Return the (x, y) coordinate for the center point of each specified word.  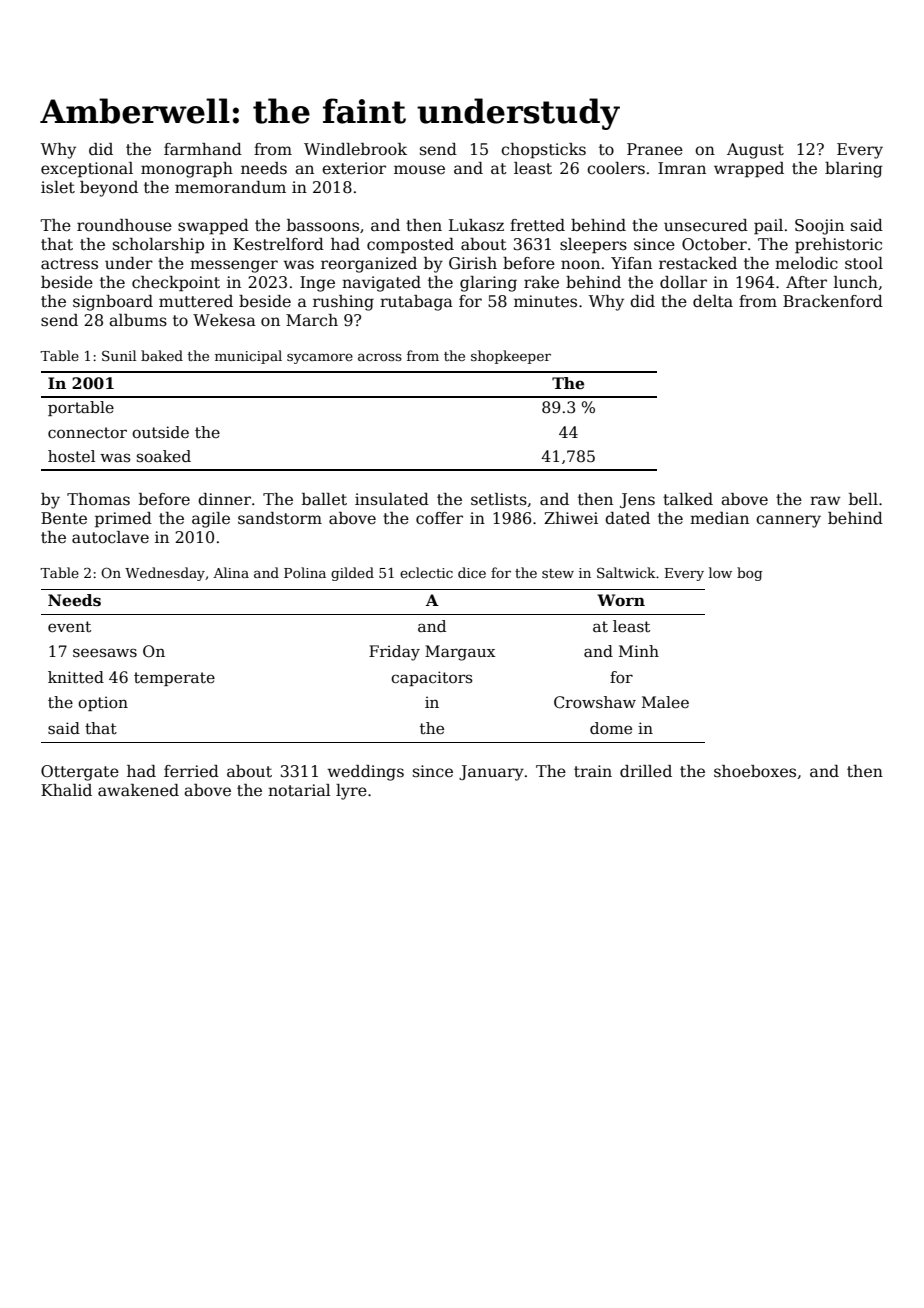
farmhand (203, 149)
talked (688, 499)
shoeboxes (755, 771)
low (720, 572)
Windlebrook (355, 149)
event (69, 627)
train (593, 771)
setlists (499, 499)
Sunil (119, 355)
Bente (64, 518)
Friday (394, 653)
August (755, 151)
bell (863, 499)
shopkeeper (511, 357)
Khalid (66, 790)
